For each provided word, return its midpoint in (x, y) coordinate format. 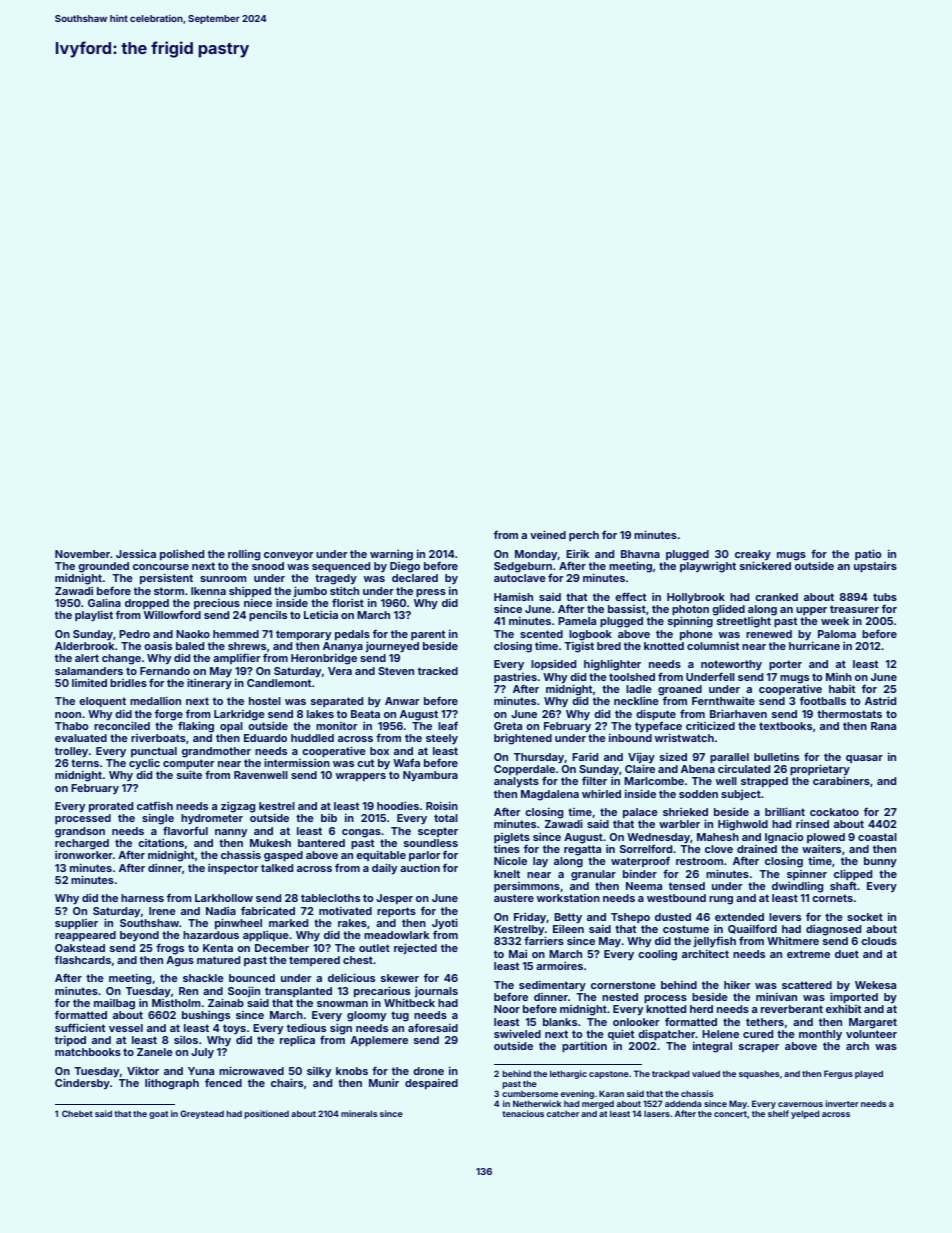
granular (593, 875)
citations (161, 842)
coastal (877, 837)
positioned (267, 1114)
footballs (823, 700)
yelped (805, 1114)
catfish (155, 805)
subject (741, 794)
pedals (352, 635)
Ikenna (208, 591)
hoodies (398, 805)
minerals (359, 1113)
